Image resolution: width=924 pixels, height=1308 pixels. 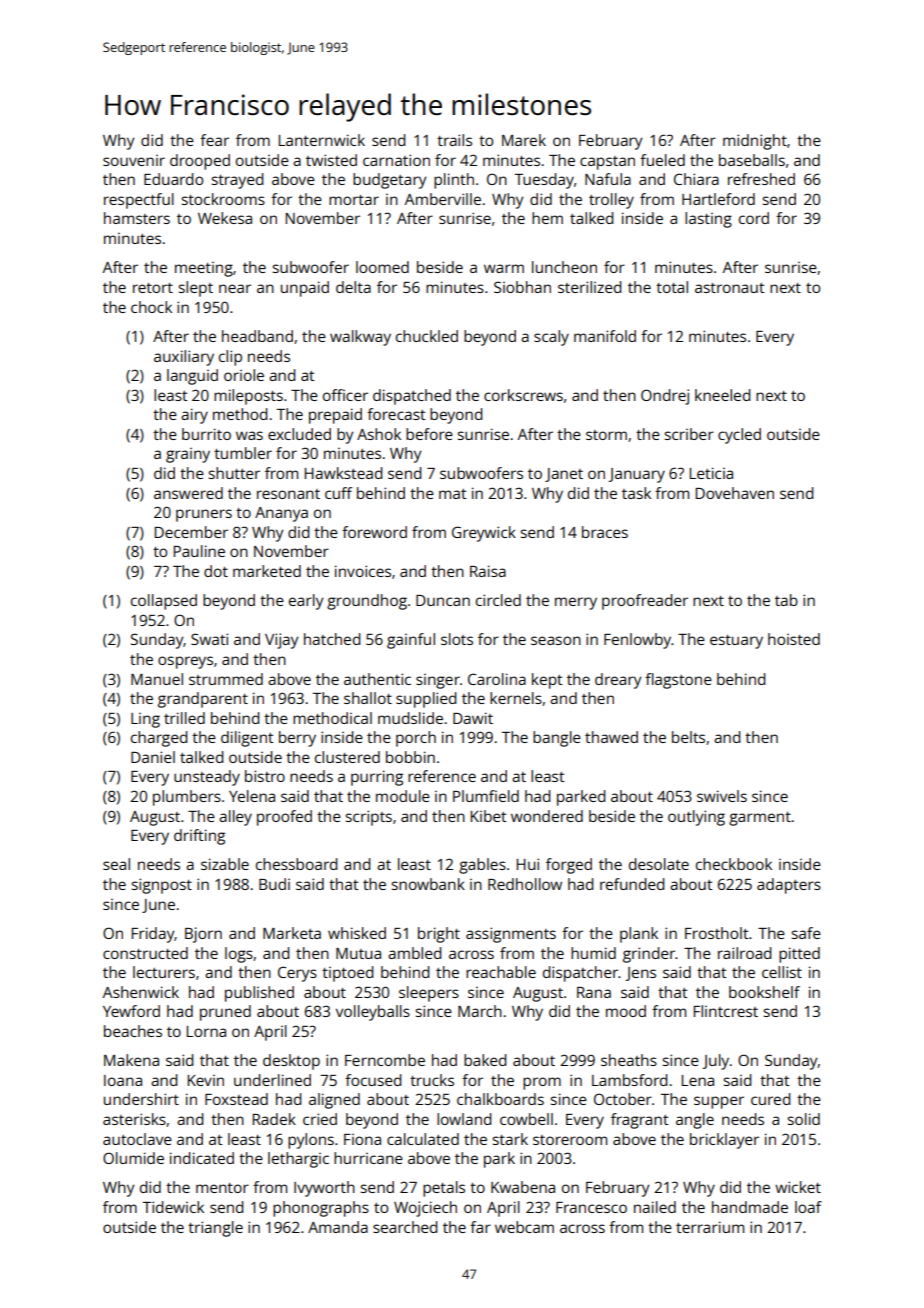 What do you see at coordinates (524, 1227) in the screenshot?
I see `webcam` at bounding box center [524, 1227].
